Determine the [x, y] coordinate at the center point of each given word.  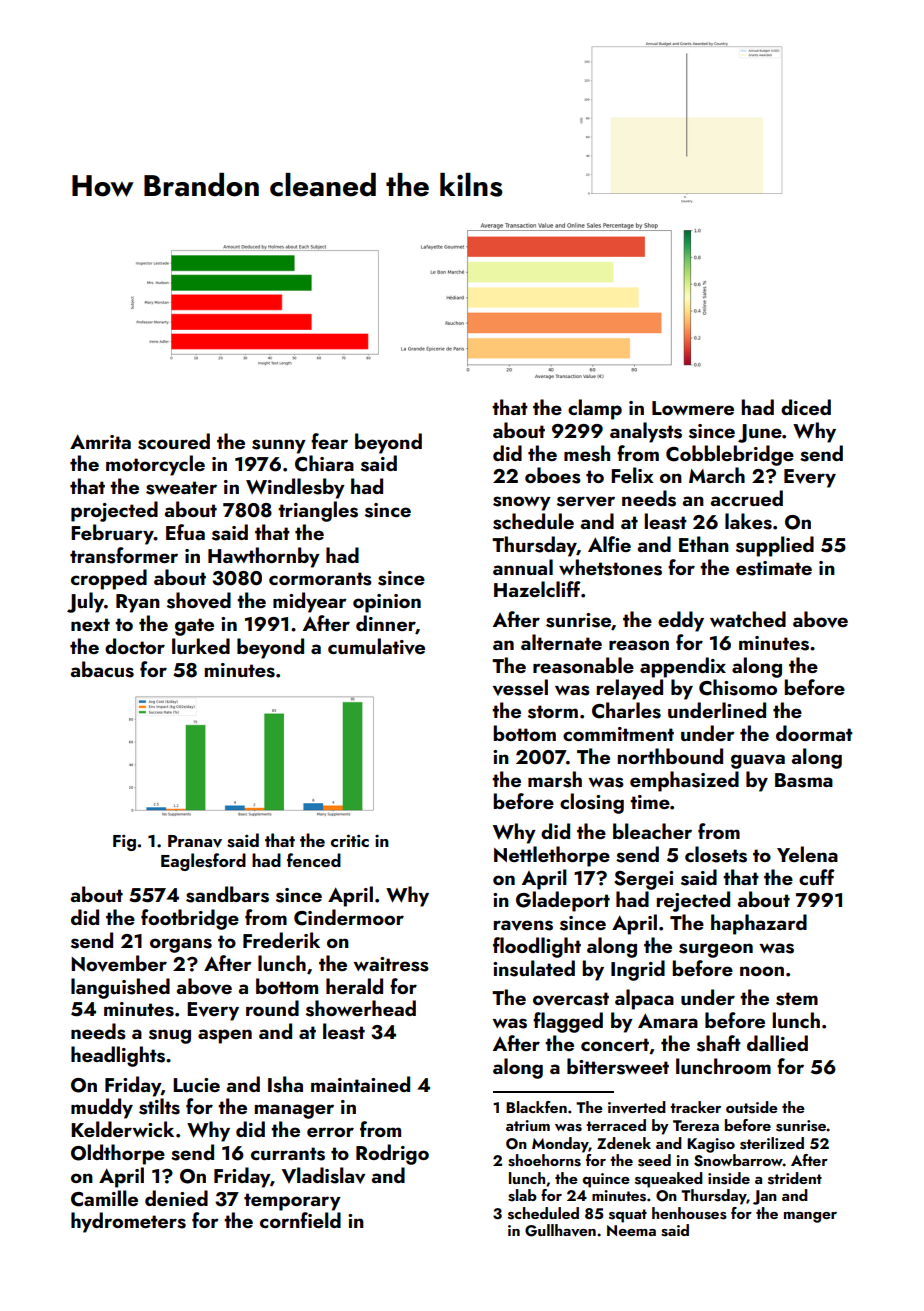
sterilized [772, 1143]
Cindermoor [349, 917]
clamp [595, 409]
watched [748, 619]
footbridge [190, 919]
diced [806, 407]
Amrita [100, 441]
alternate [561, 642]
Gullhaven [560, 1230]
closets [716, 854]
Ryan [138, 603]
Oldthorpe [118, 1154]
